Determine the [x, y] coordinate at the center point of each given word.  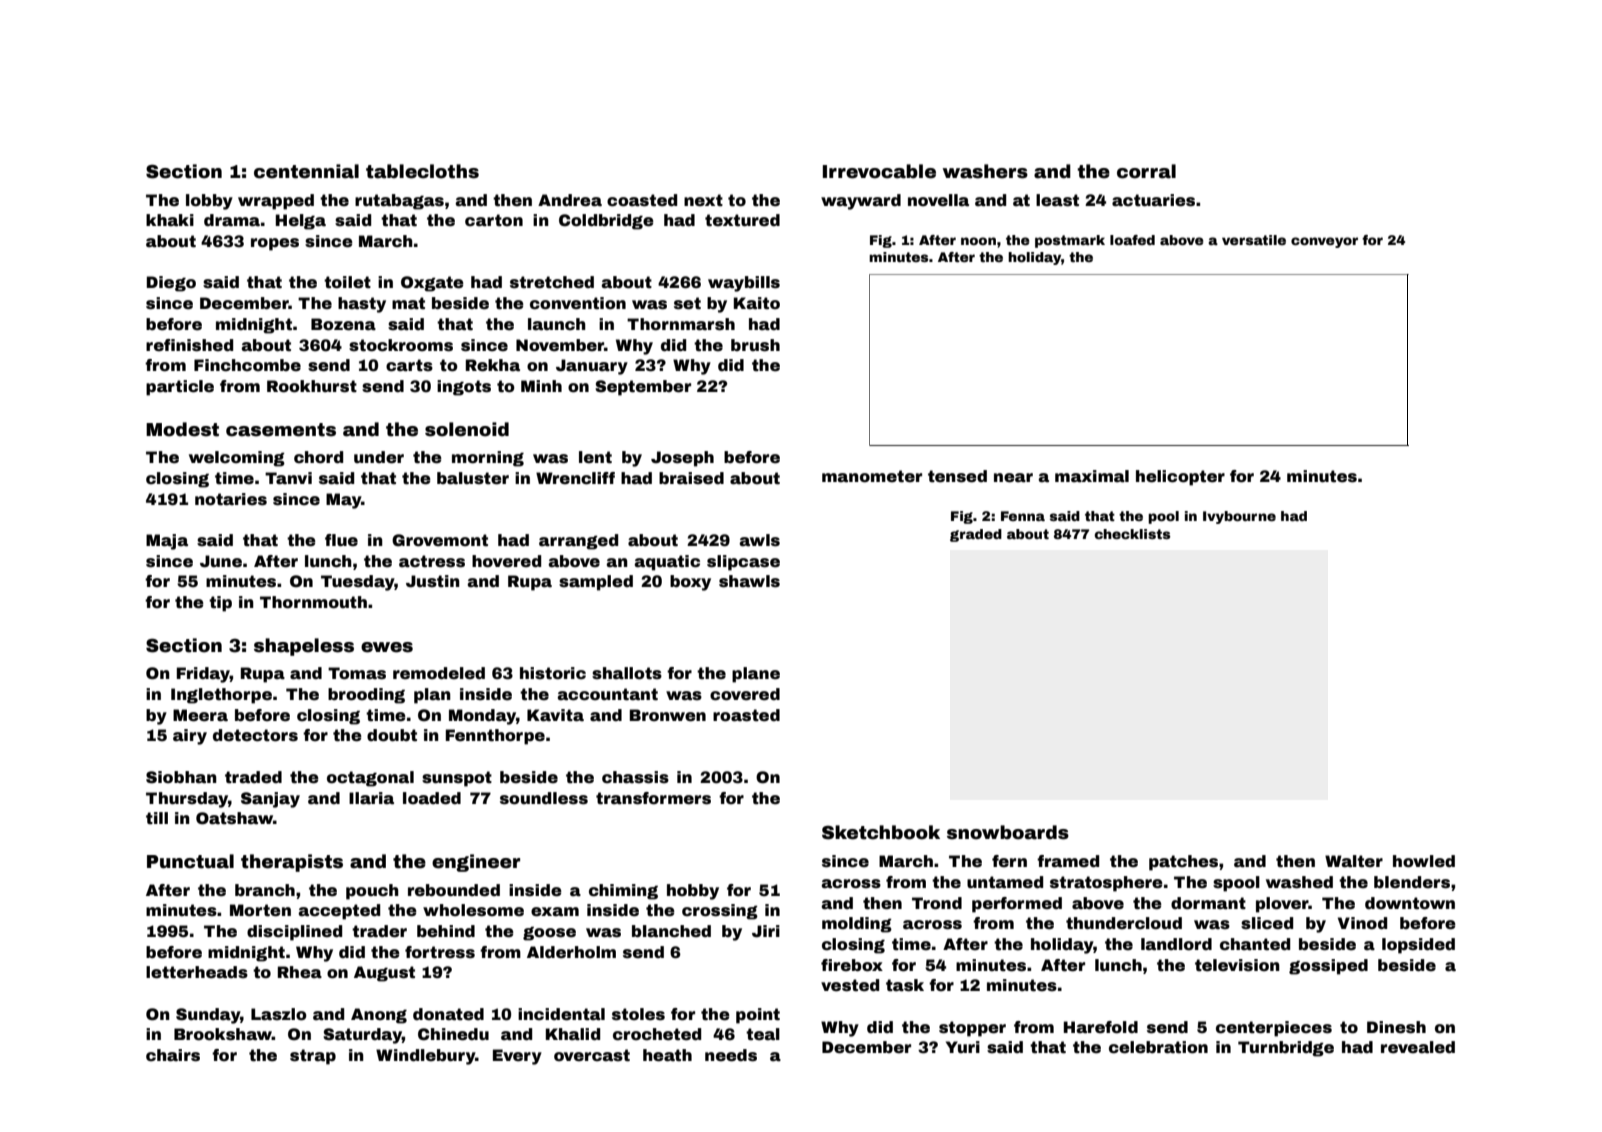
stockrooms [401, 345]
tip [220, 604]
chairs [173, 1055]
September [643, 388]
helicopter [1180, 478]
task [905, 985]
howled [1424, 861]
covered [745, 694]
